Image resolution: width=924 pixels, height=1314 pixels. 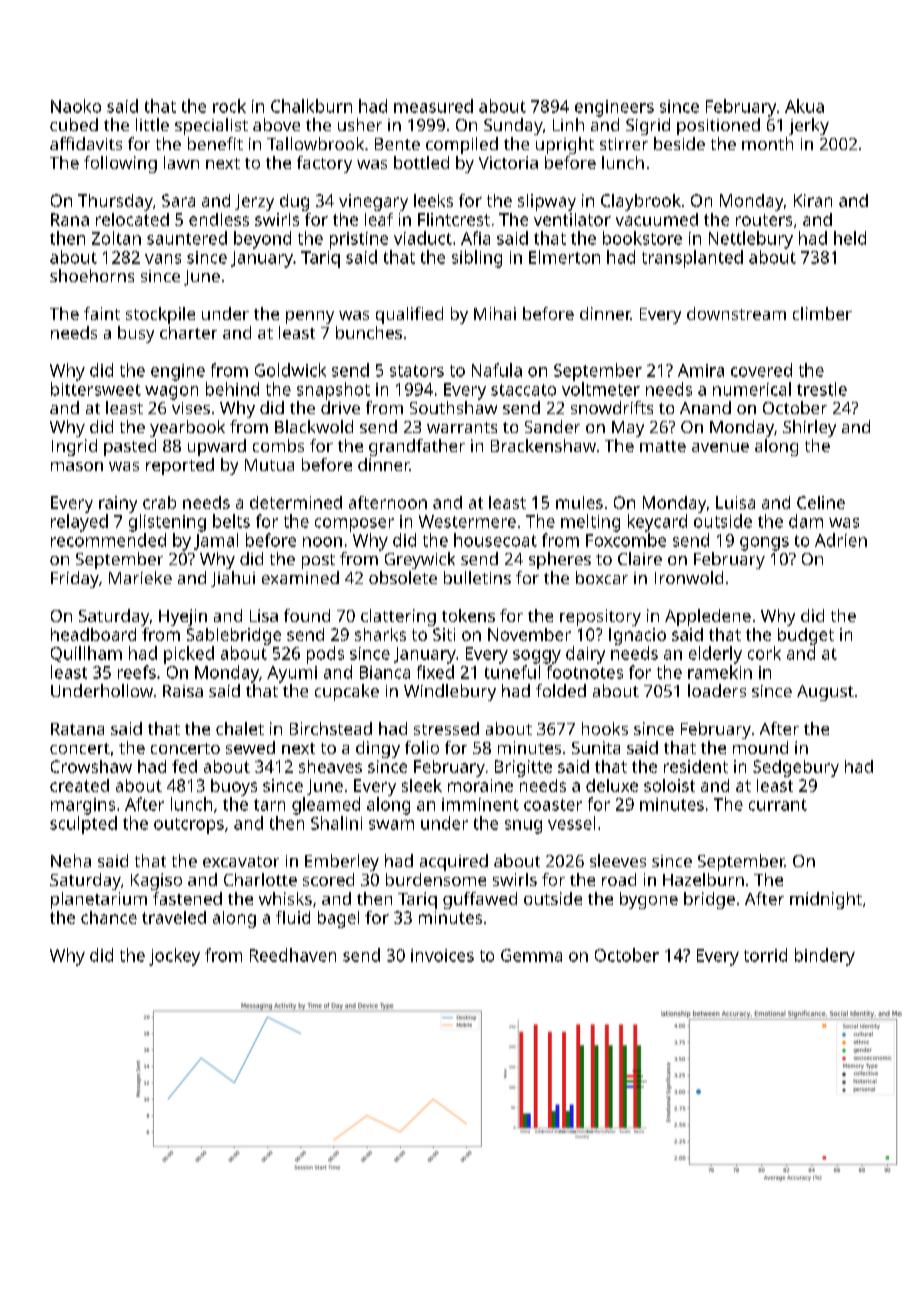 I want to click on measured, so click(x=433, y=106).
